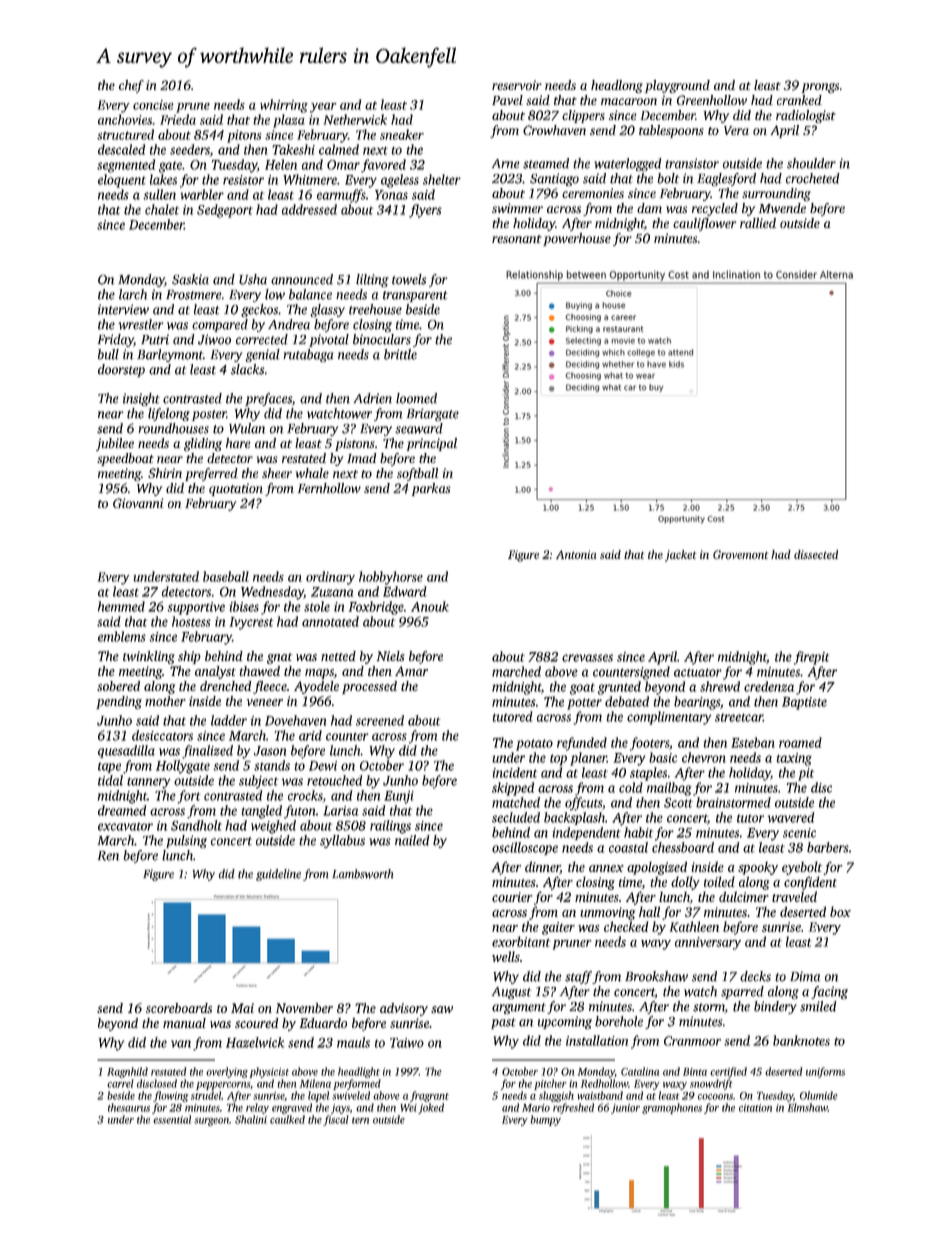 The image size is (952, 1233). Describe the element at coordinates (416, 398) in the page. I see `loomed` at that location.
